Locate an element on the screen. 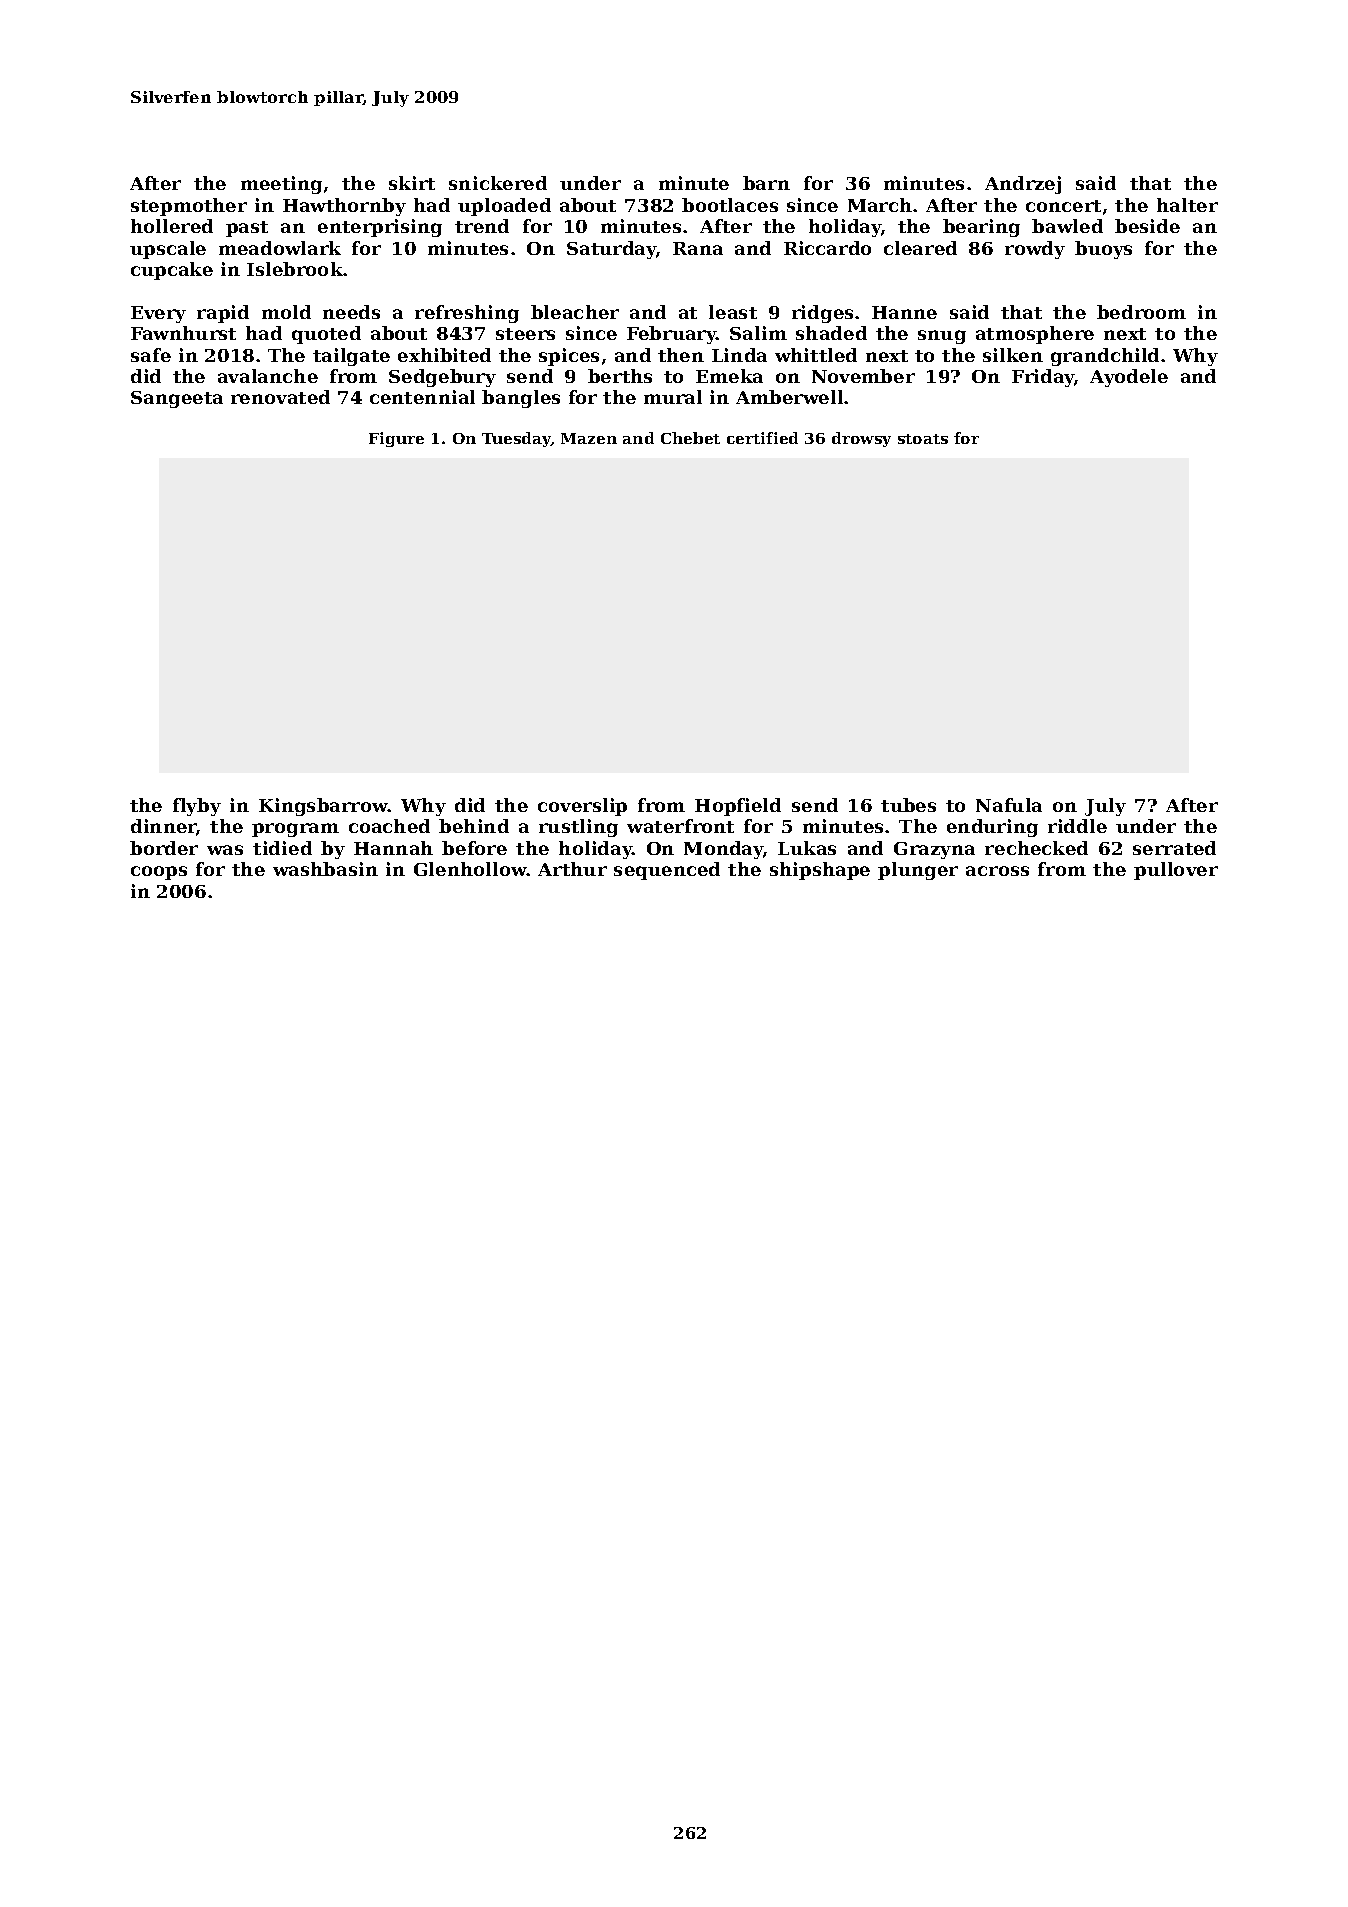 This screenshot has width=1348, height=1907. stoats is located at coordinates (923, 439).
